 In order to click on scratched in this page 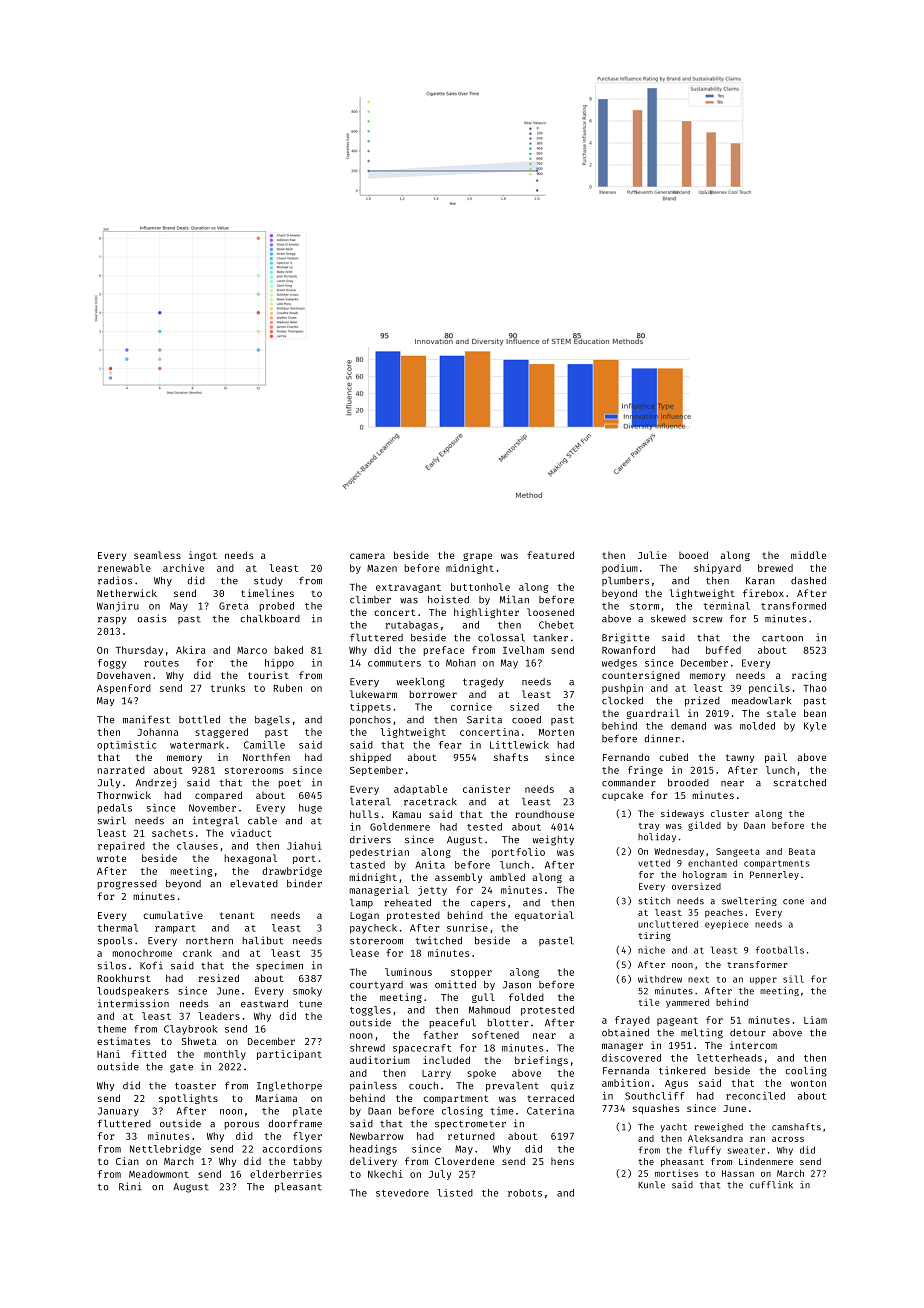, I will do `click(800, 783)`.
